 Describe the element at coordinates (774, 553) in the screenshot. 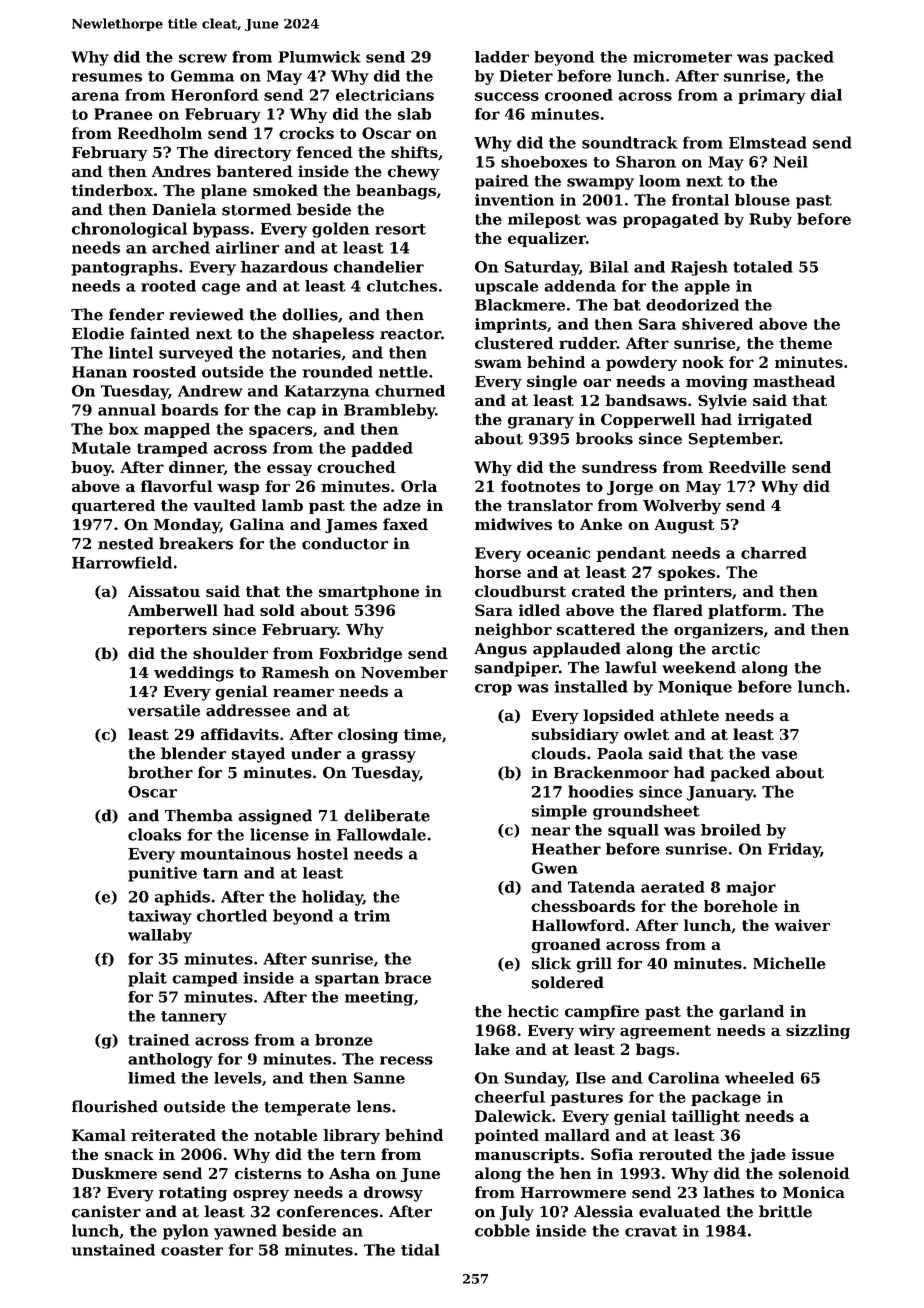

I see `charred` at that location.
